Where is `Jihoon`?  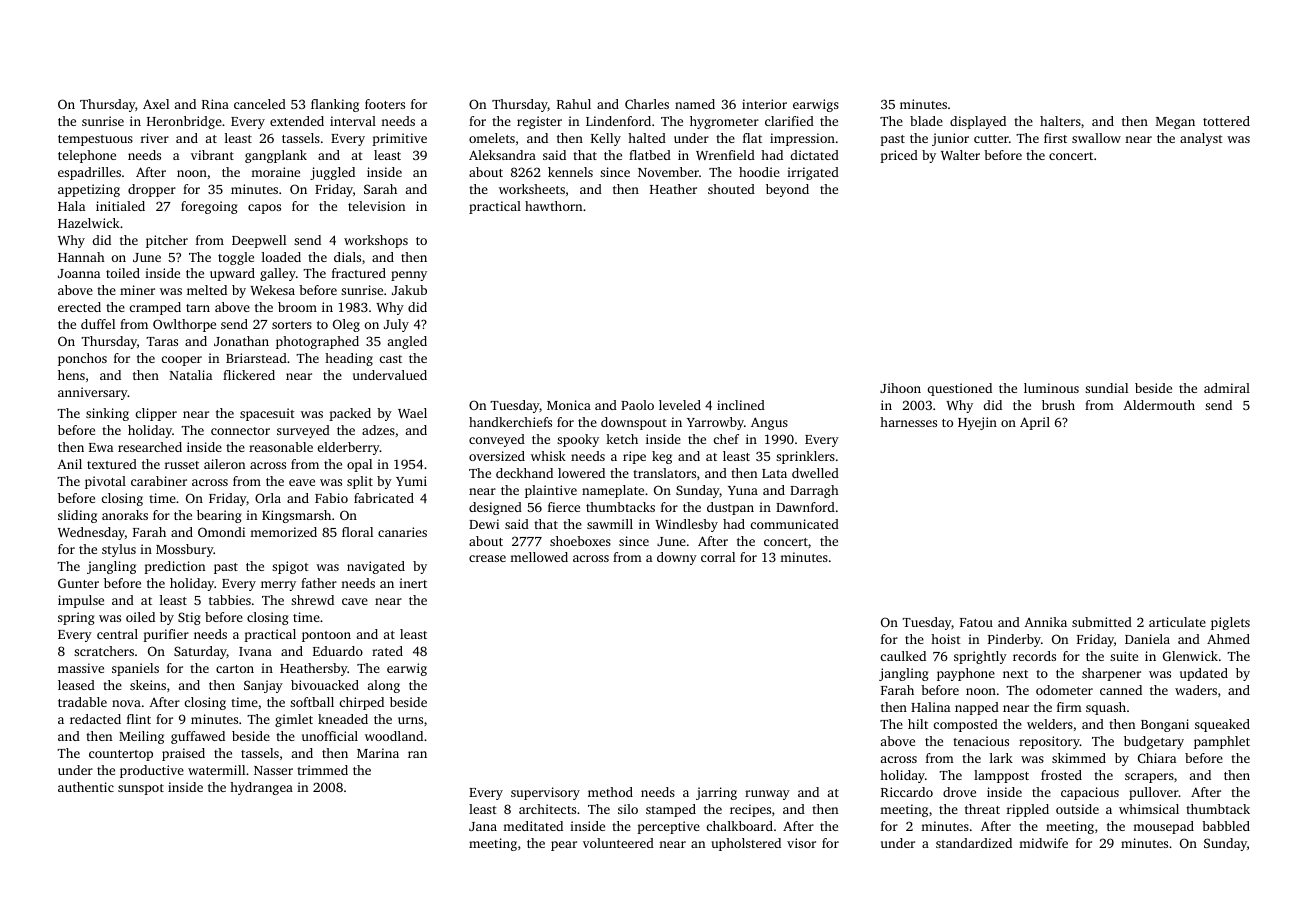 Jihoon is located at coordinates (900, 388).
